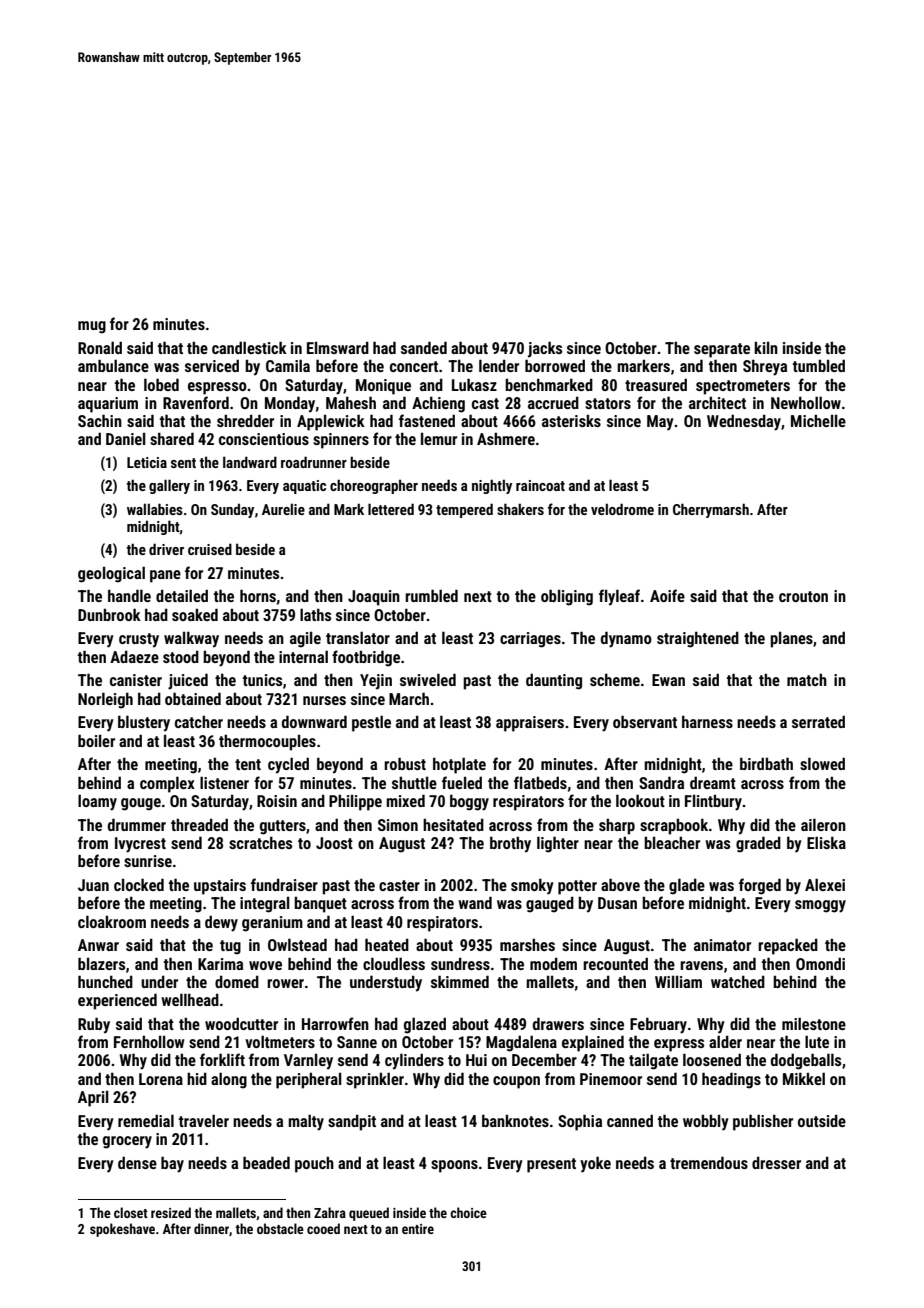  Describe the element at coordinates (464, 510) in the image. I see `tempered` at that location.
